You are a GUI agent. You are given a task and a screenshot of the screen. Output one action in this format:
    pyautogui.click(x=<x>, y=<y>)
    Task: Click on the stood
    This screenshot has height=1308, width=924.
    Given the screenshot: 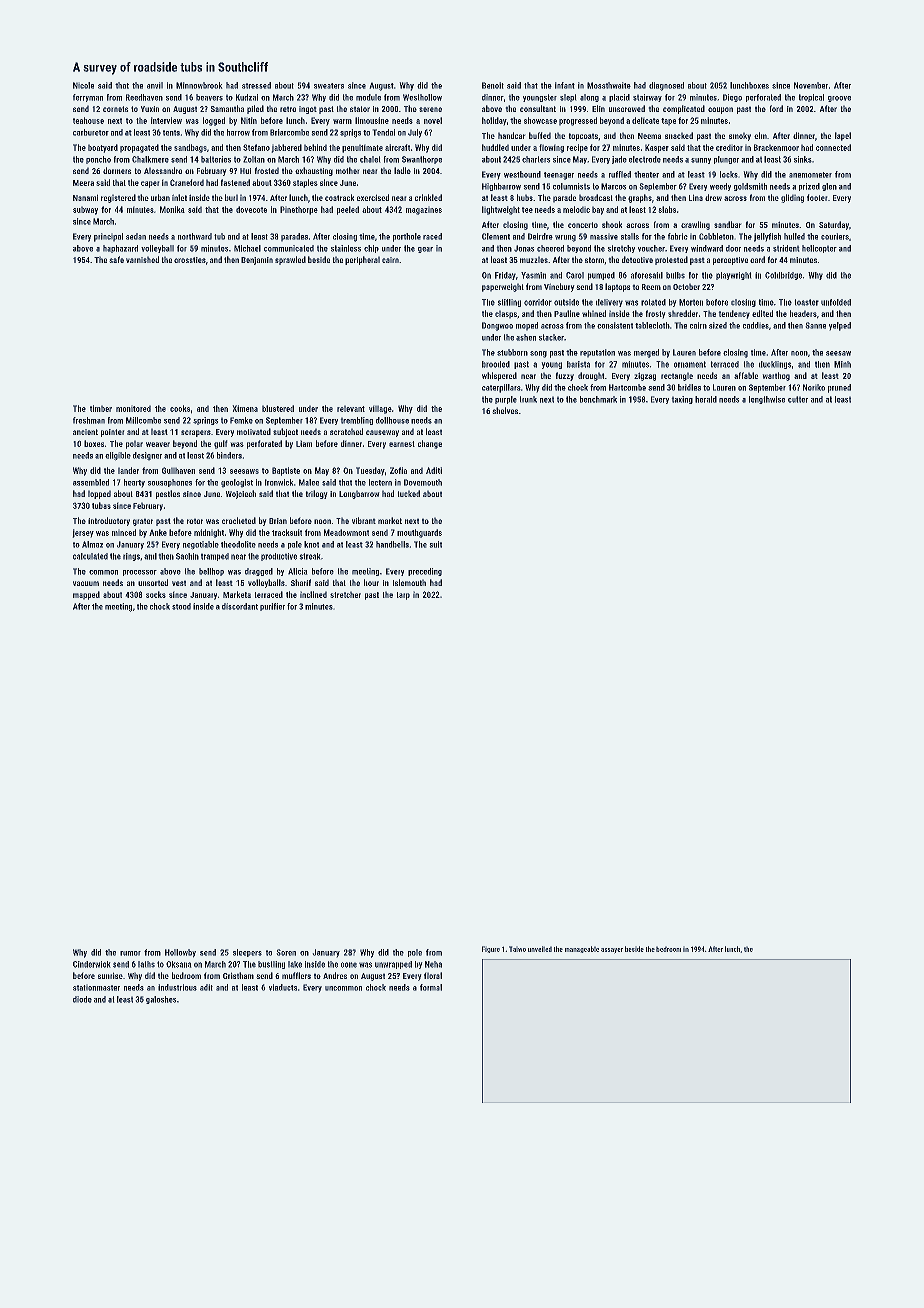 What is the action you would take?
    pyautogui.click(x=181, y=606)
